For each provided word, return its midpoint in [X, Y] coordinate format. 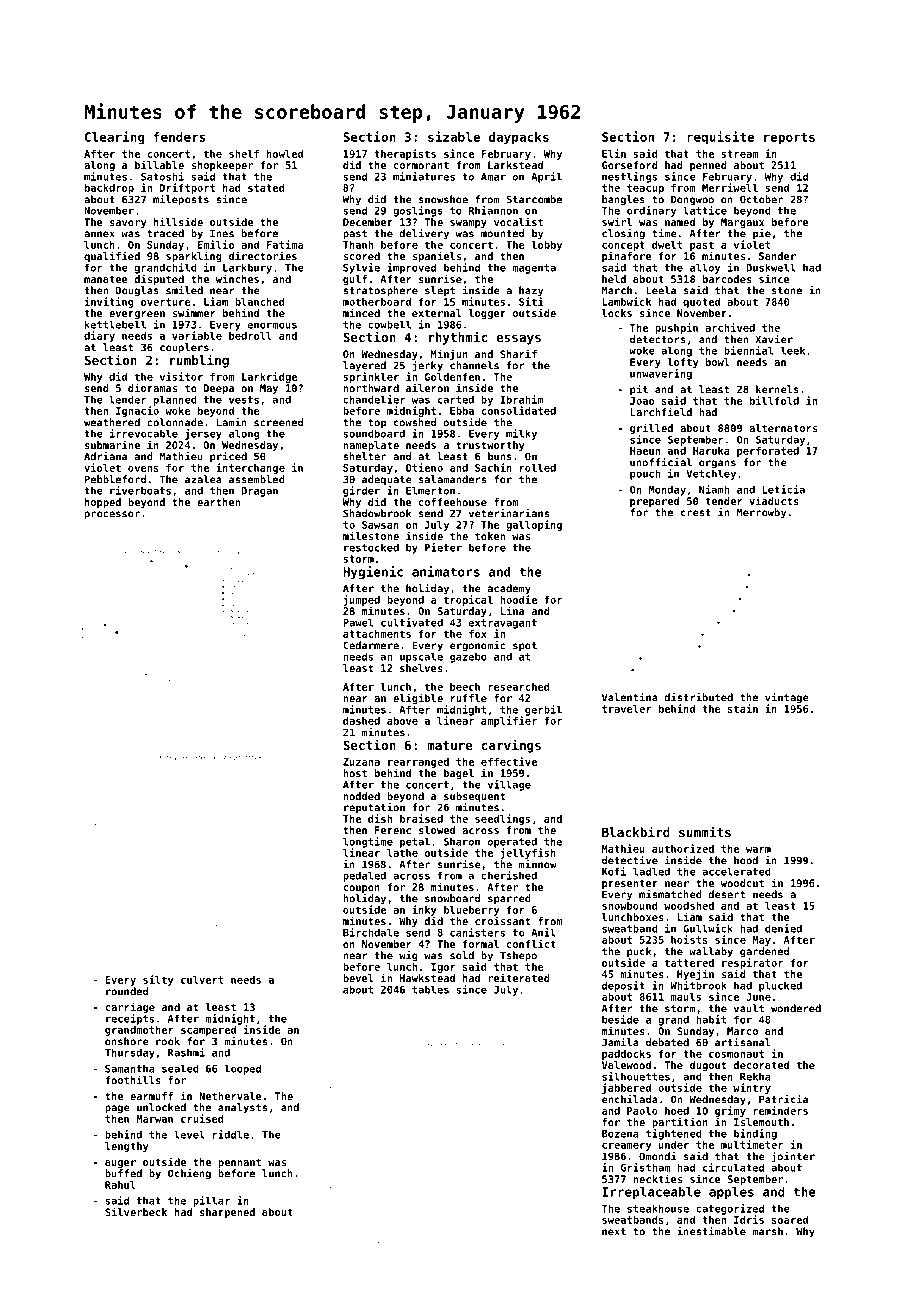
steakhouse [658, 1208]
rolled [538, 468]
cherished [509, 875]
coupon [361, 889]
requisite [720, 138]
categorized [730, 1209]
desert [726, 894]
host [355, 773]
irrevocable [144, 433]
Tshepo [518, 956]
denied [783, 928]
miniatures [424, 176]
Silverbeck [136, 1211]
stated [266, 188]
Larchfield [661, 411]
